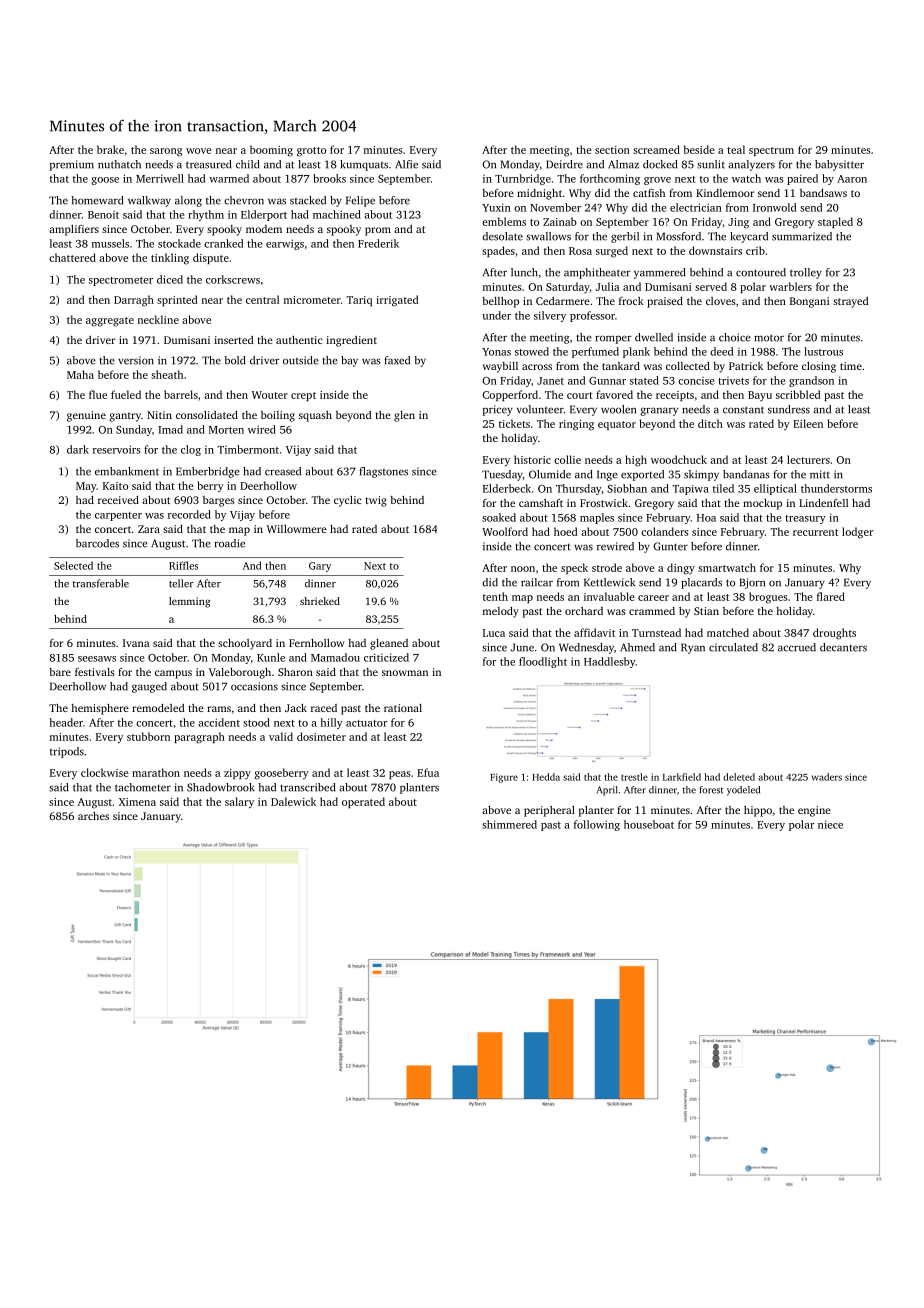  I want to click on houseboat, so click(649, 824).
